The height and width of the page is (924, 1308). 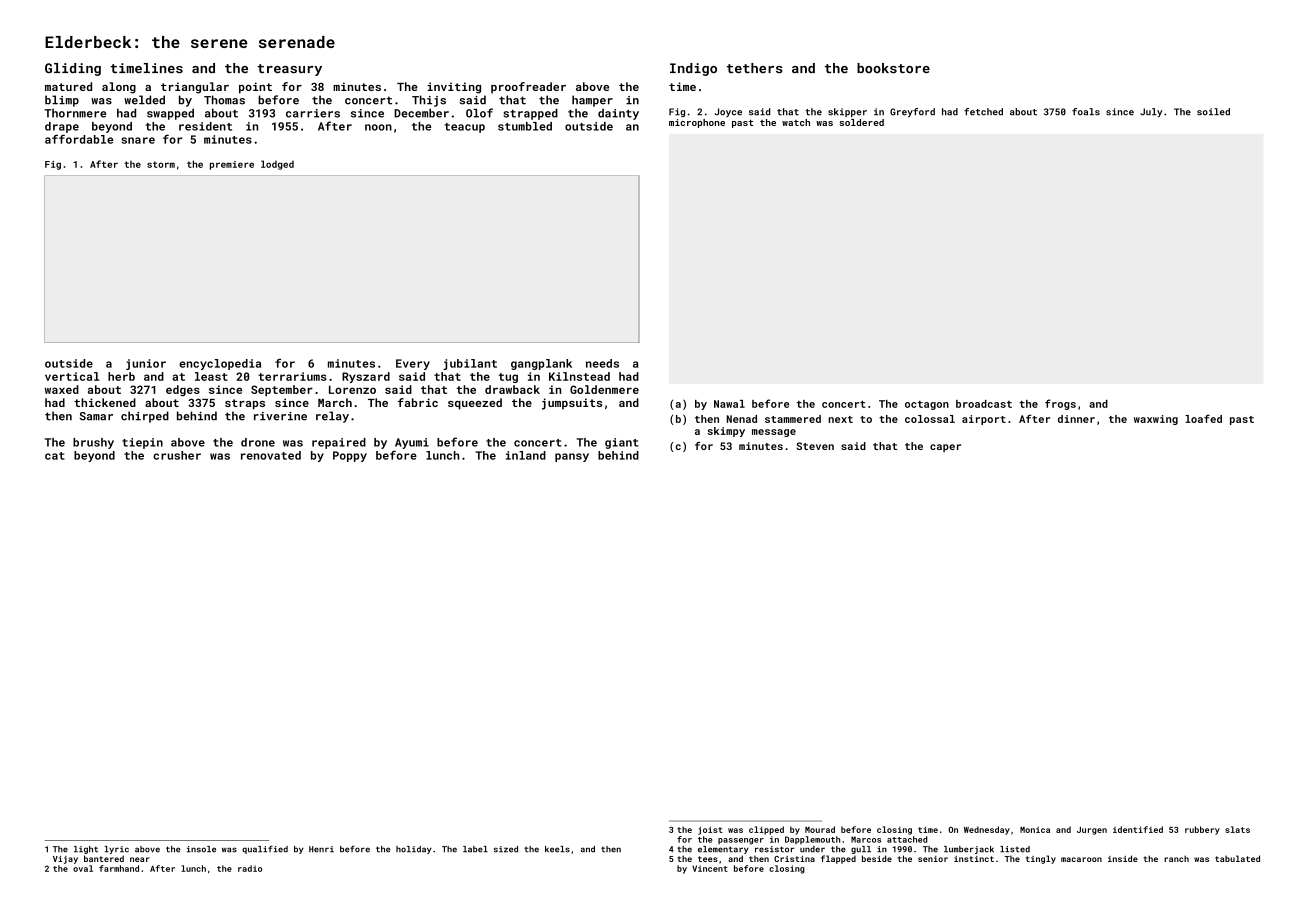 I want to click on junior, so click(x=146, y=364).
